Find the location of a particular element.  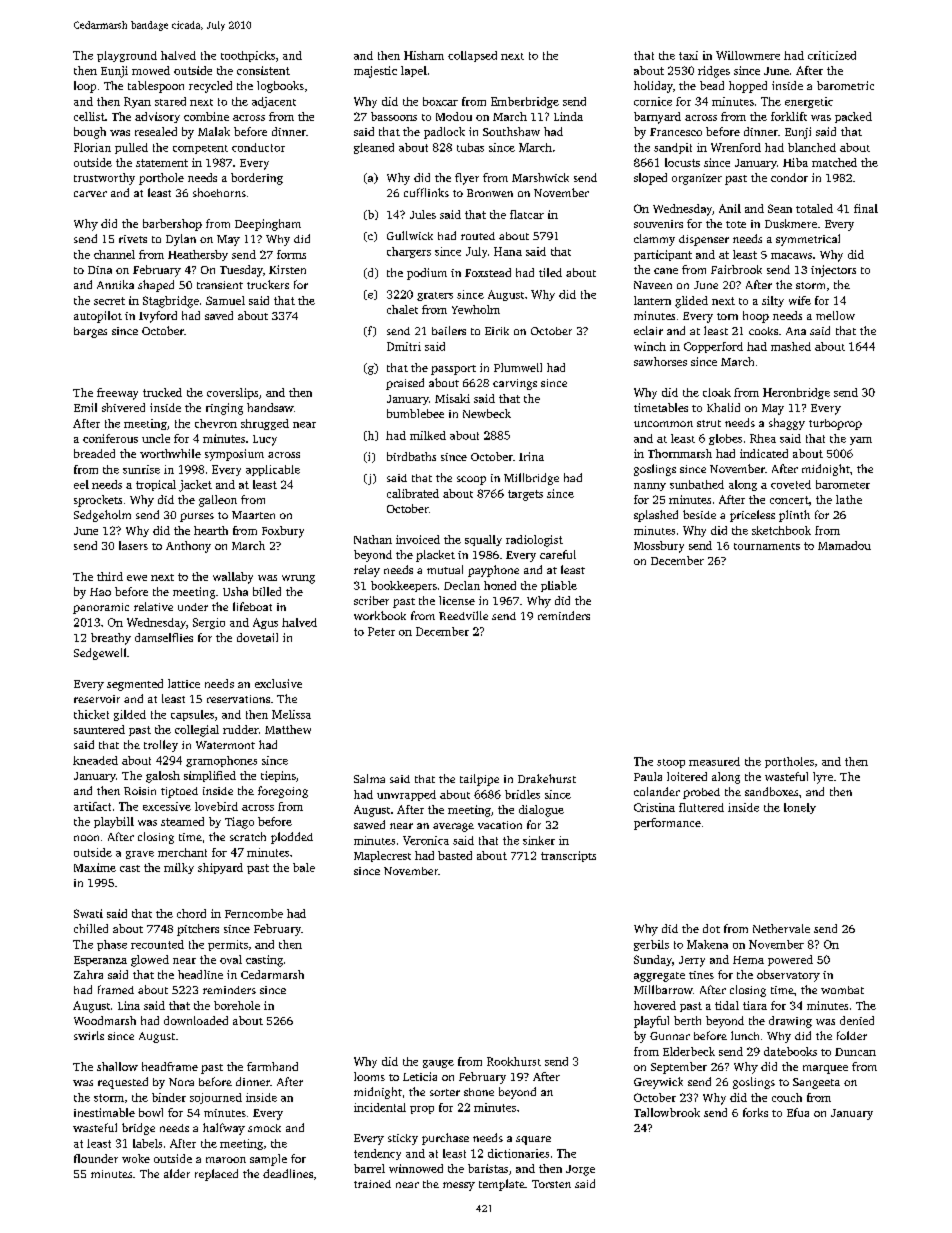

pliable is located at coordinates (559, 586).
